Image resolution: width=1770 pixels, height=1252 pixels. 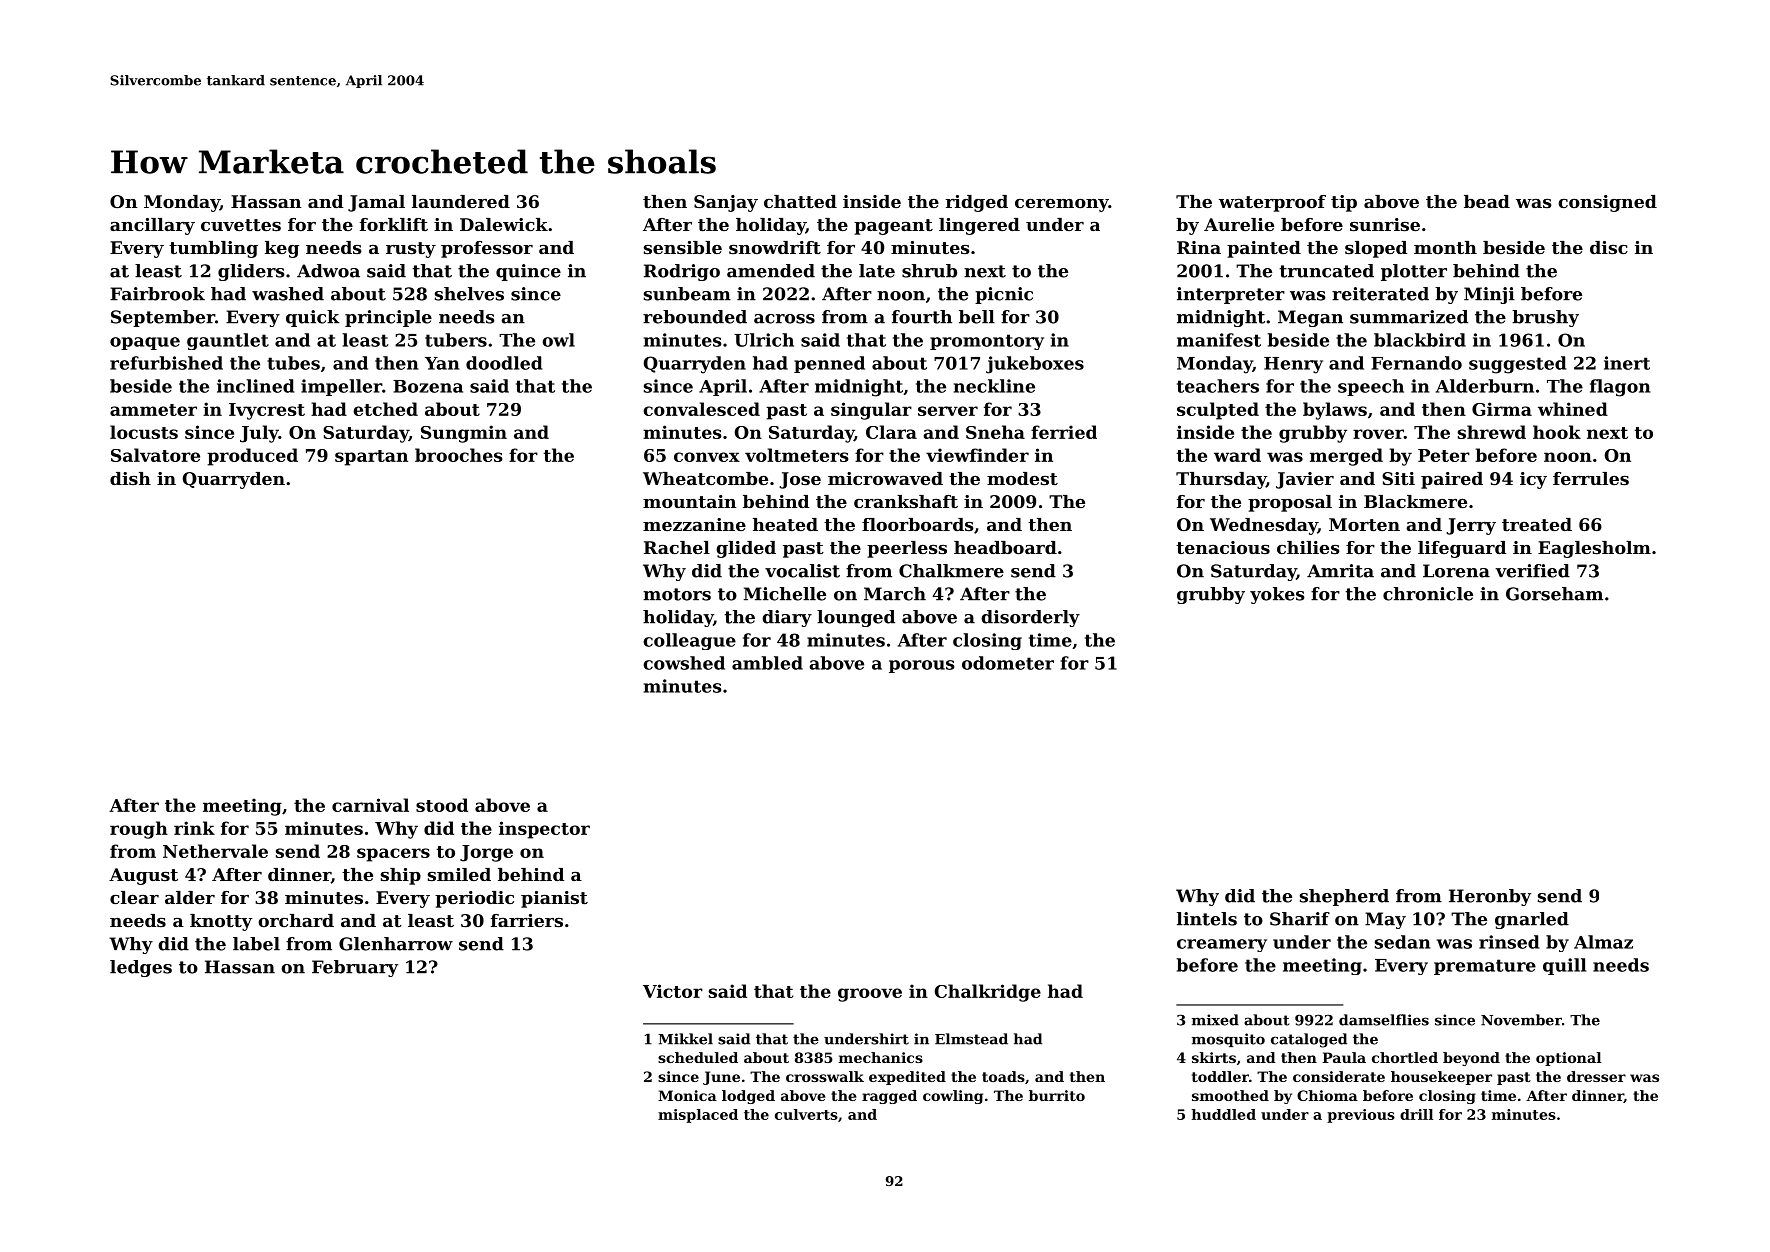 What do you see at coordinates (988, 993) in the page?
I see `Chalkridge` at bounding box center [988, 993].
